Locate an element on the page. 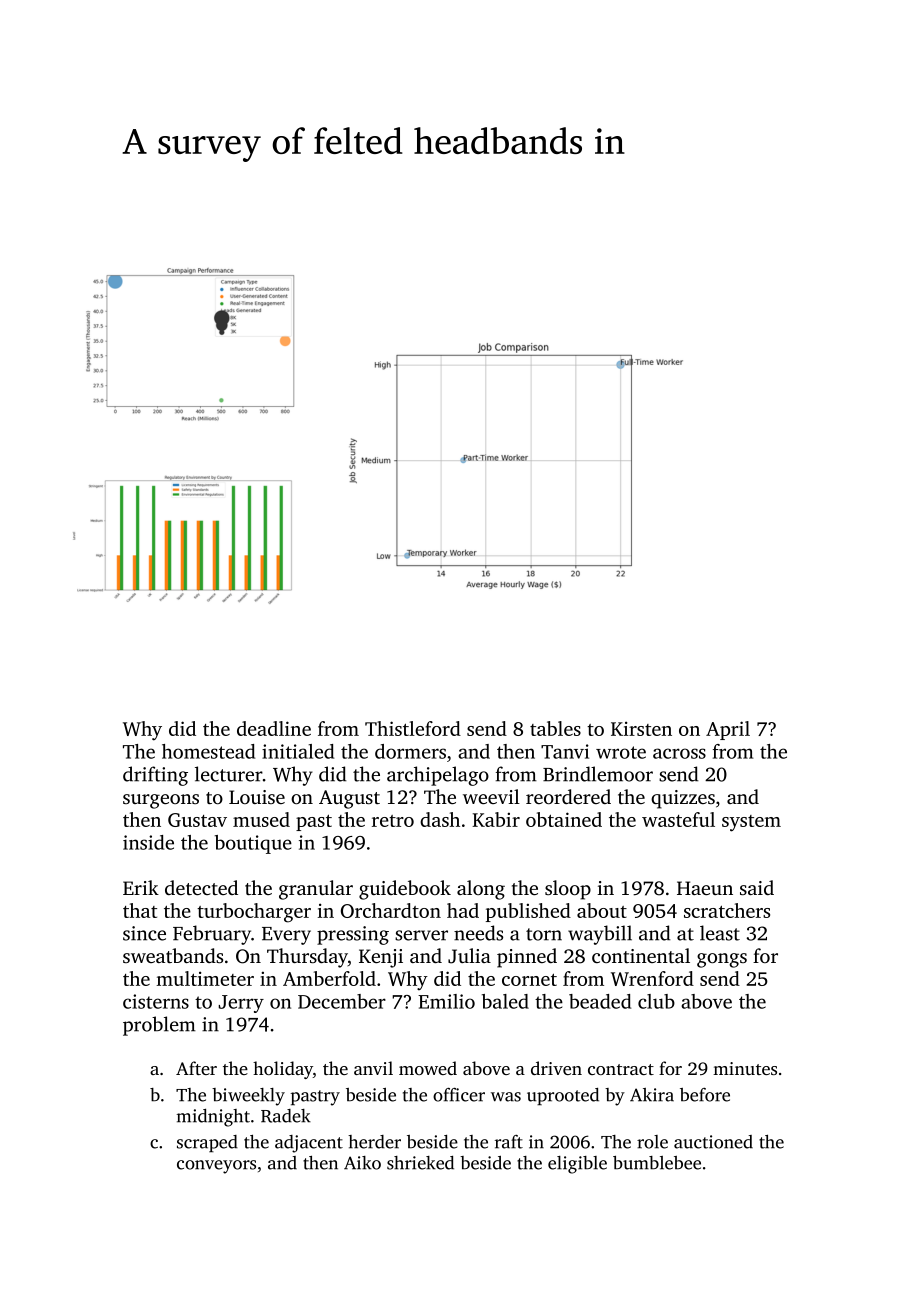 Image resolution: width=924 pixels, height=1314 pixels. Kirsten is located at coordinates (641, 728).
